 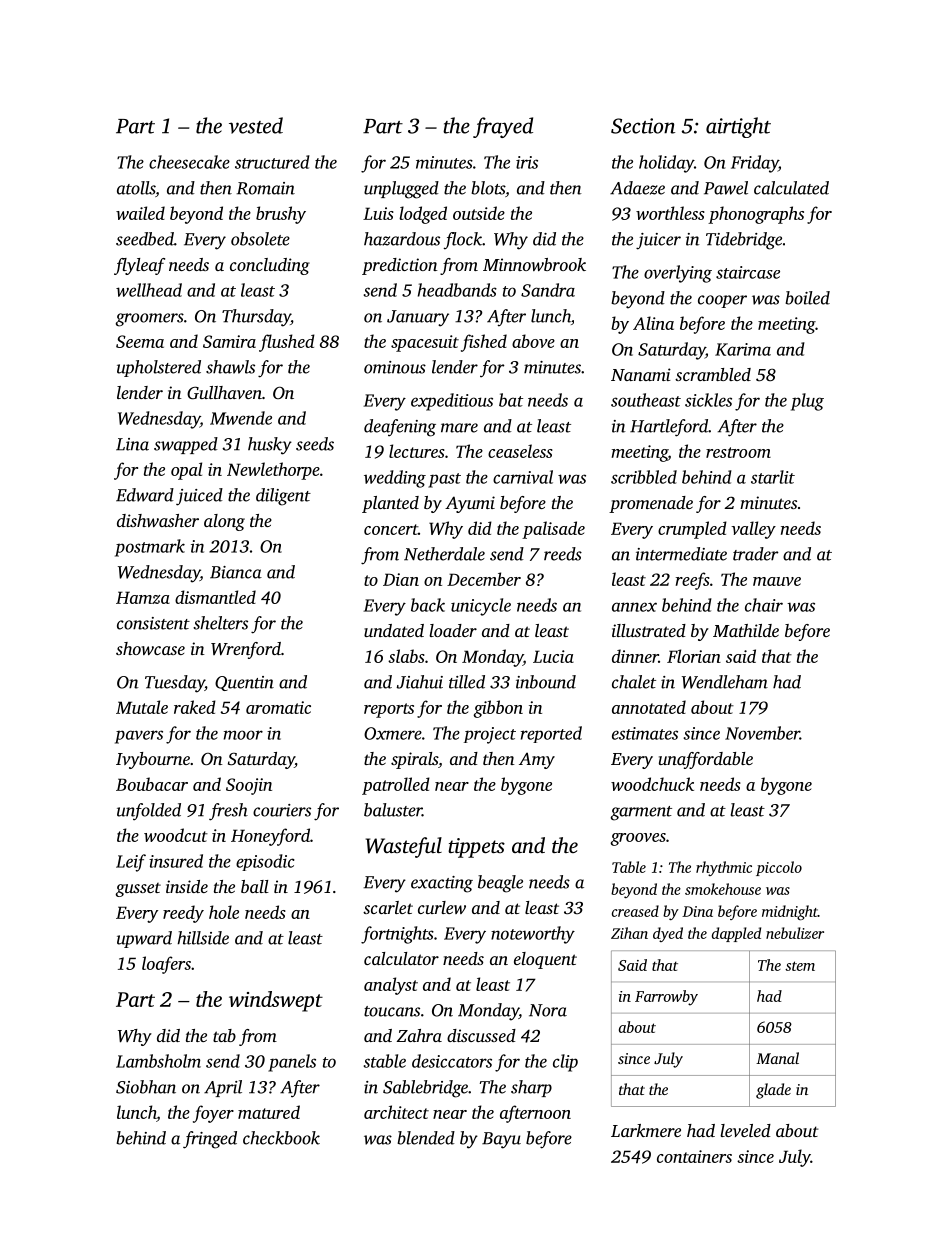 What do you see at coordinates (246, 650) in the screenshot?
I see `Wrenford` at bounding box center [246, 650].
